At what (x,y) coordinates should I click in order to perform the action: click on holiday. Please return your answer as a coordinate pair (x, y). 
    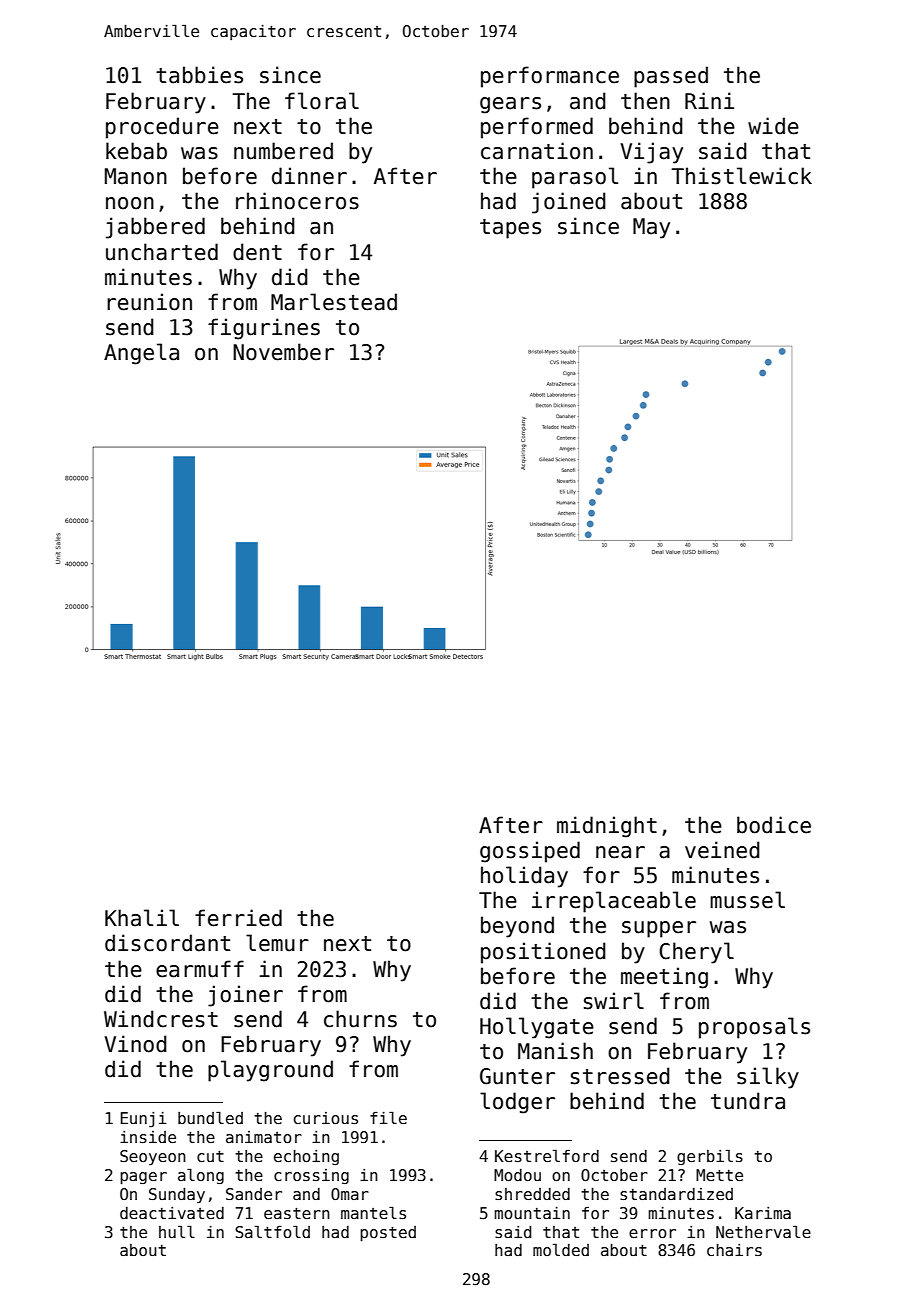
    Looking at the image, I should click on (524, 877).
